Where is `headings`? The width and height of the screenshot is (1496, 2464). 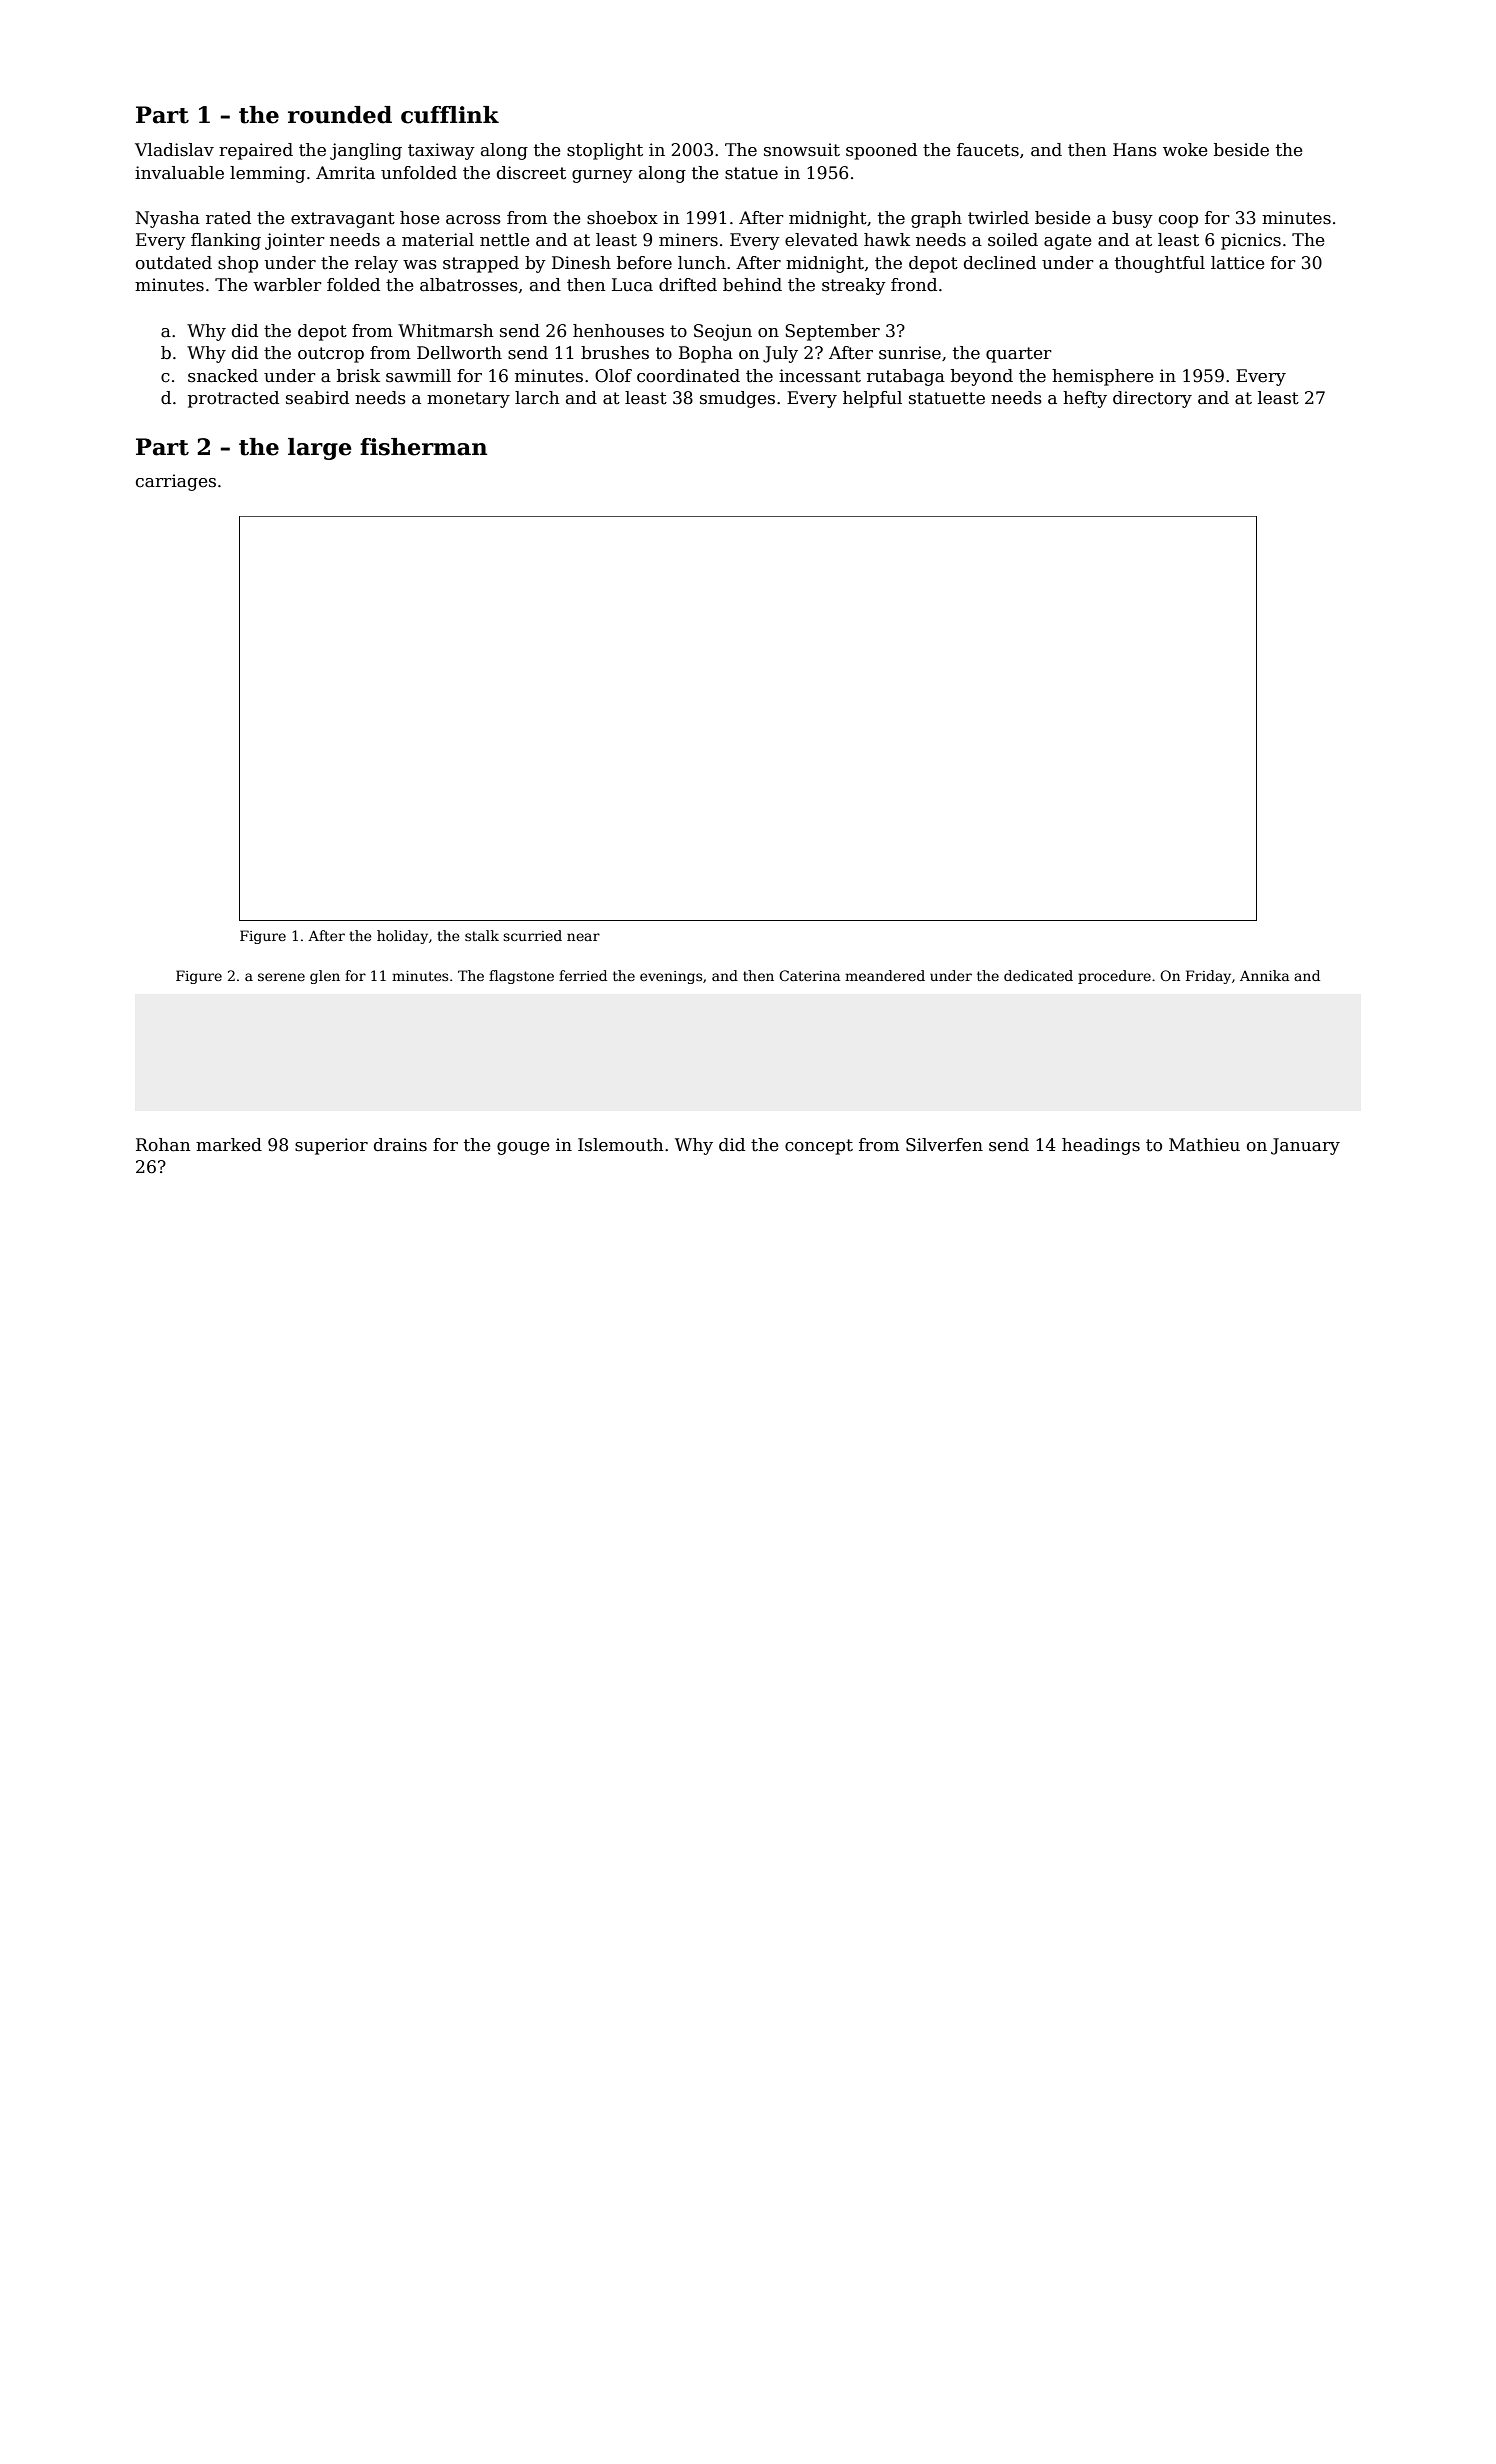
headings is located at coordinates (1101, 1146).
